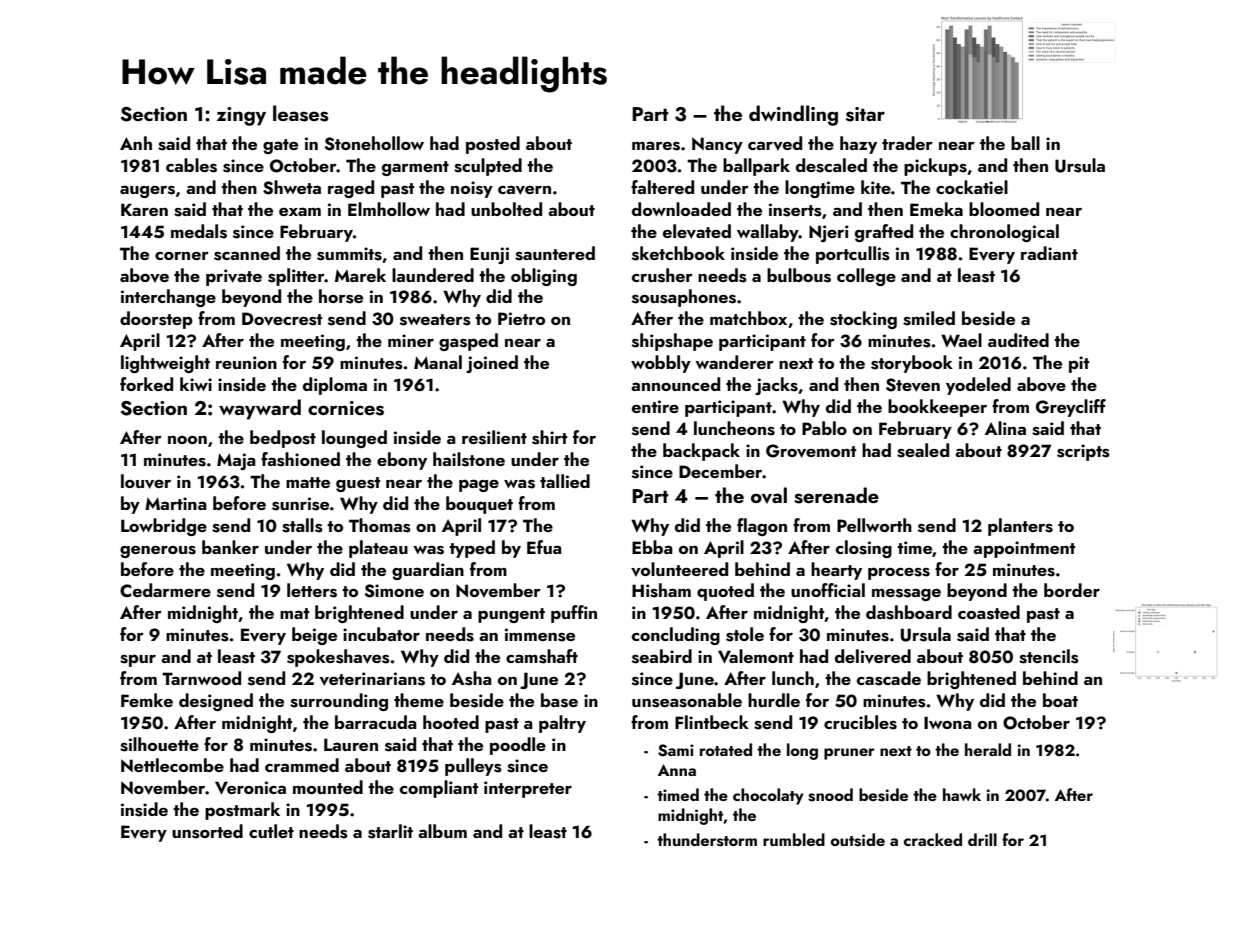  Describe the element at coordinates (354, 439) in the document. I see `lounged` at that location.
